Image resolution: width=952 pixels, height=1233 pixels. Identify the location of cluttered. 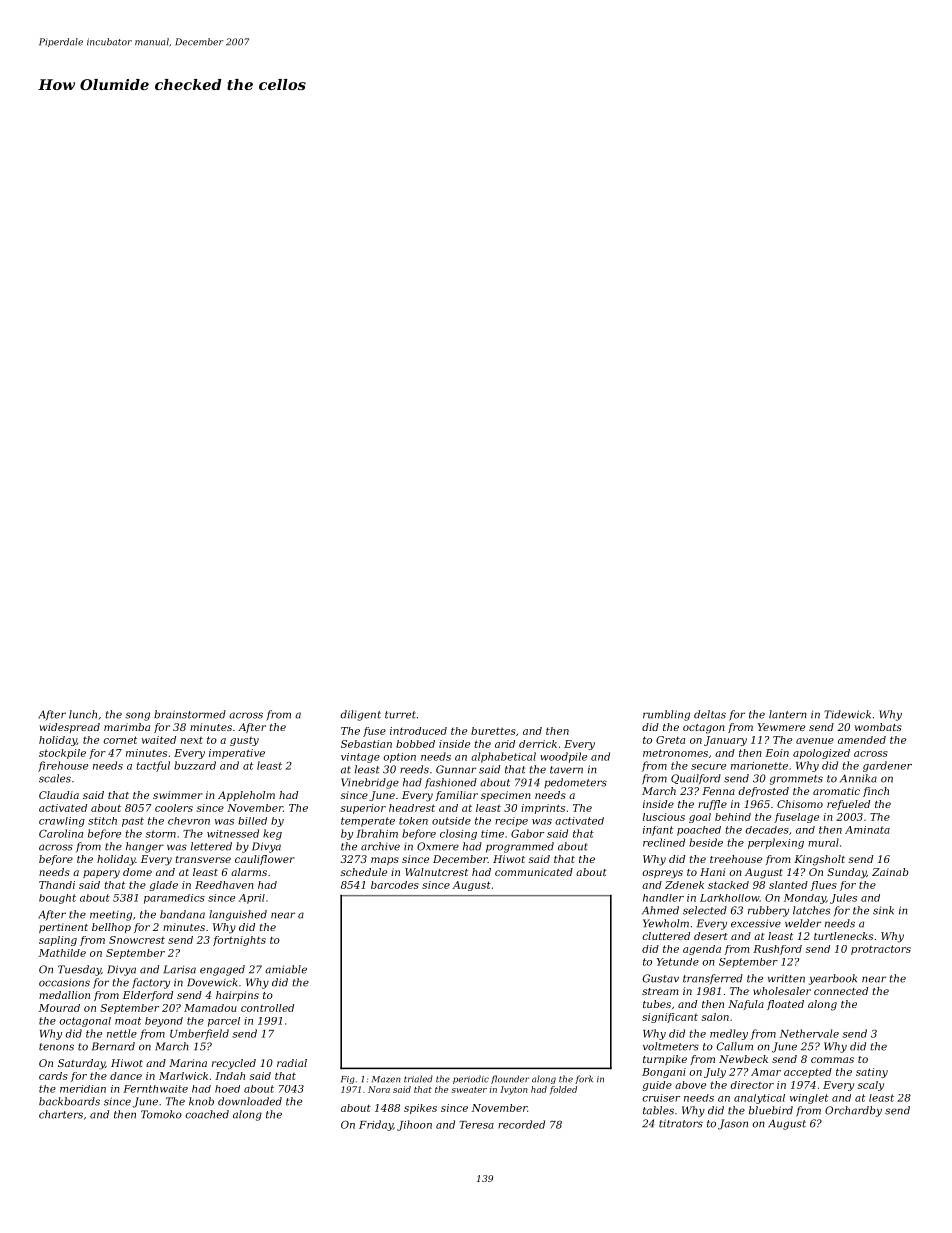
(666, 936).
